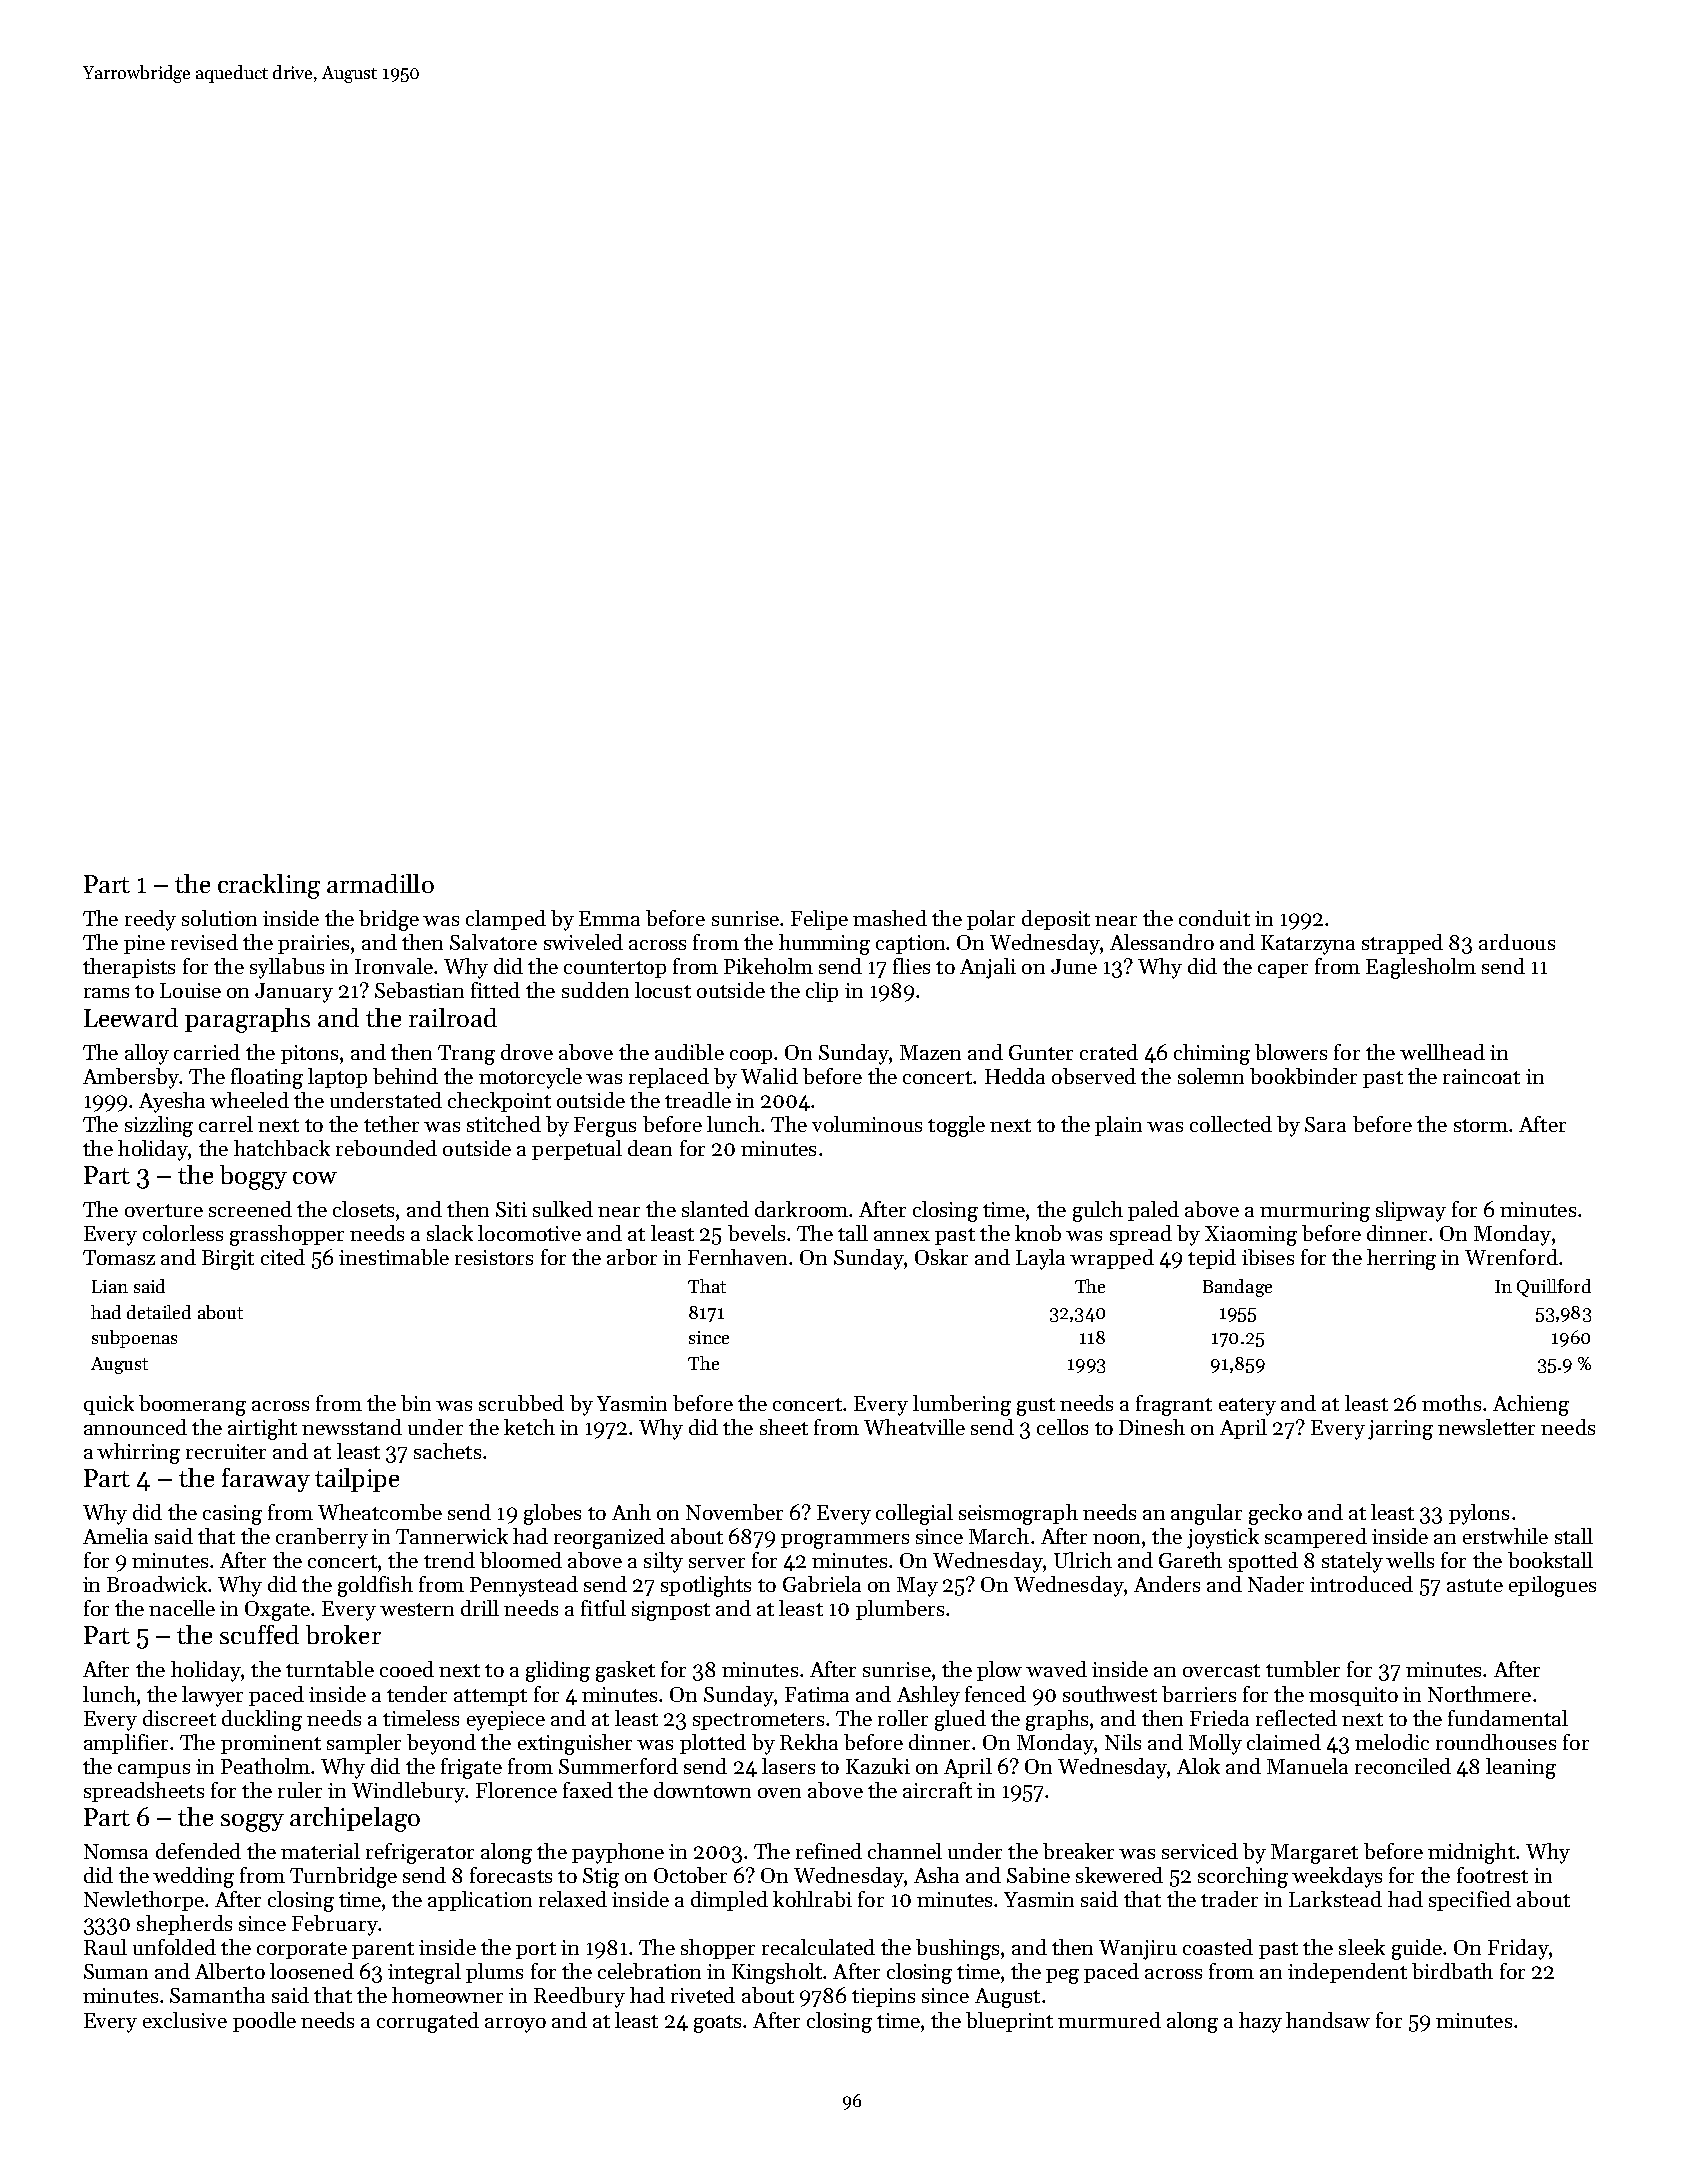 Image resolution: width=1683 pixels, height=2178 pixels. Describe the element at coordinates (956, 1126) in the document. I see `toggle` at that location.
